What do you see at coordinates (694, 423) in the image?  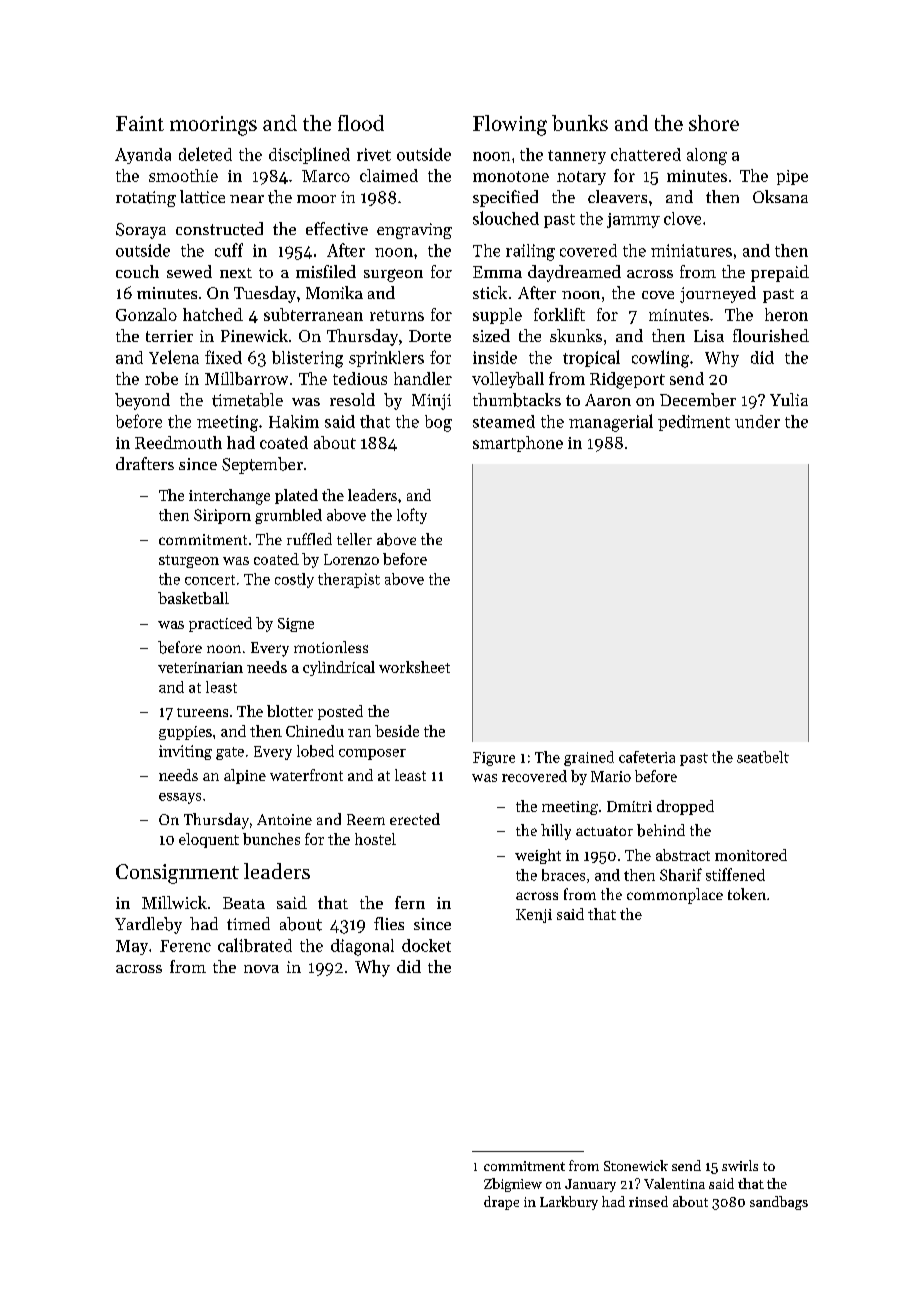 I see `pediment` at bounding box center [694, 423].
